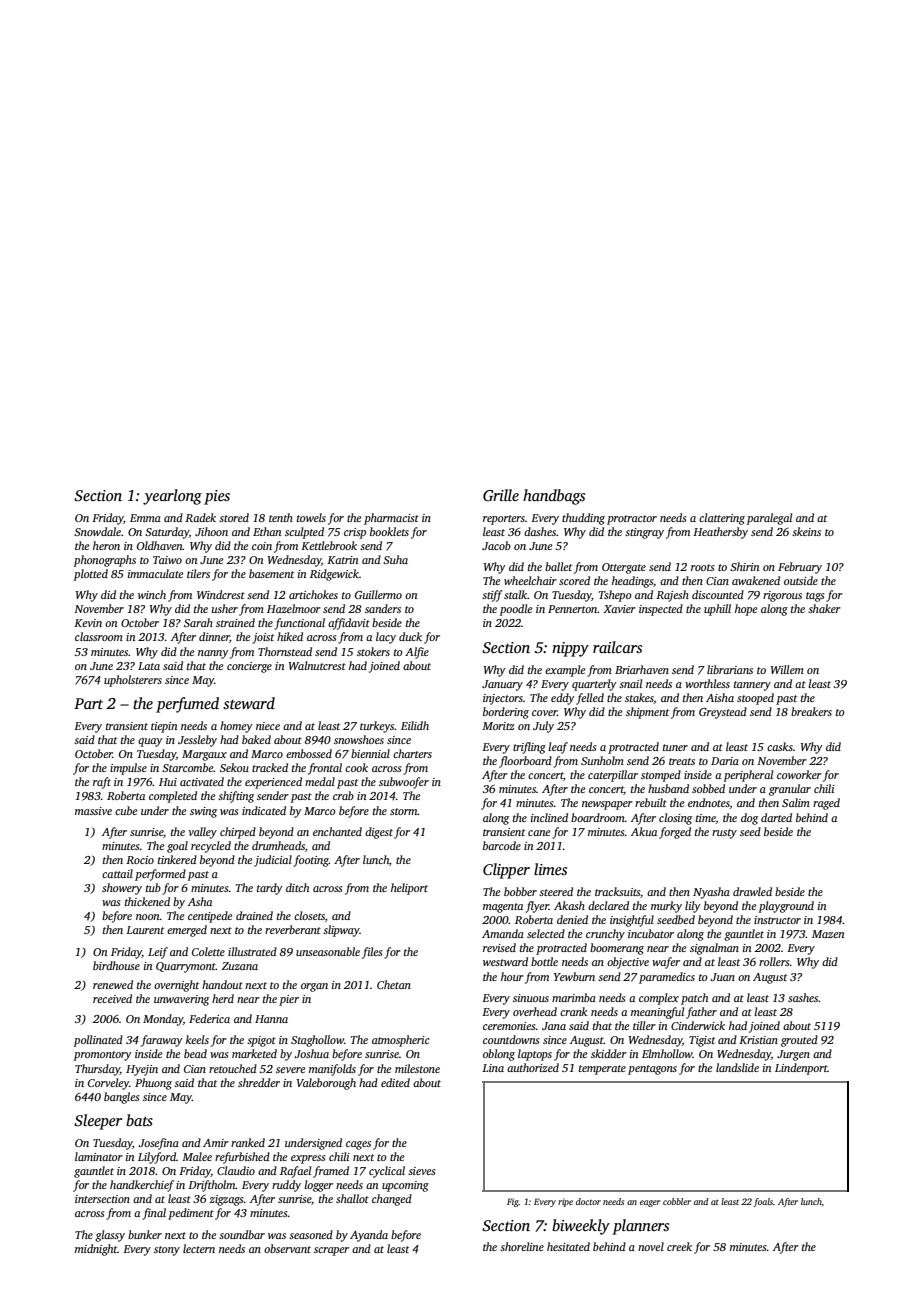  Describe the element at coordinates (93, 811) in the screenshot. I see `massive` at that location.
